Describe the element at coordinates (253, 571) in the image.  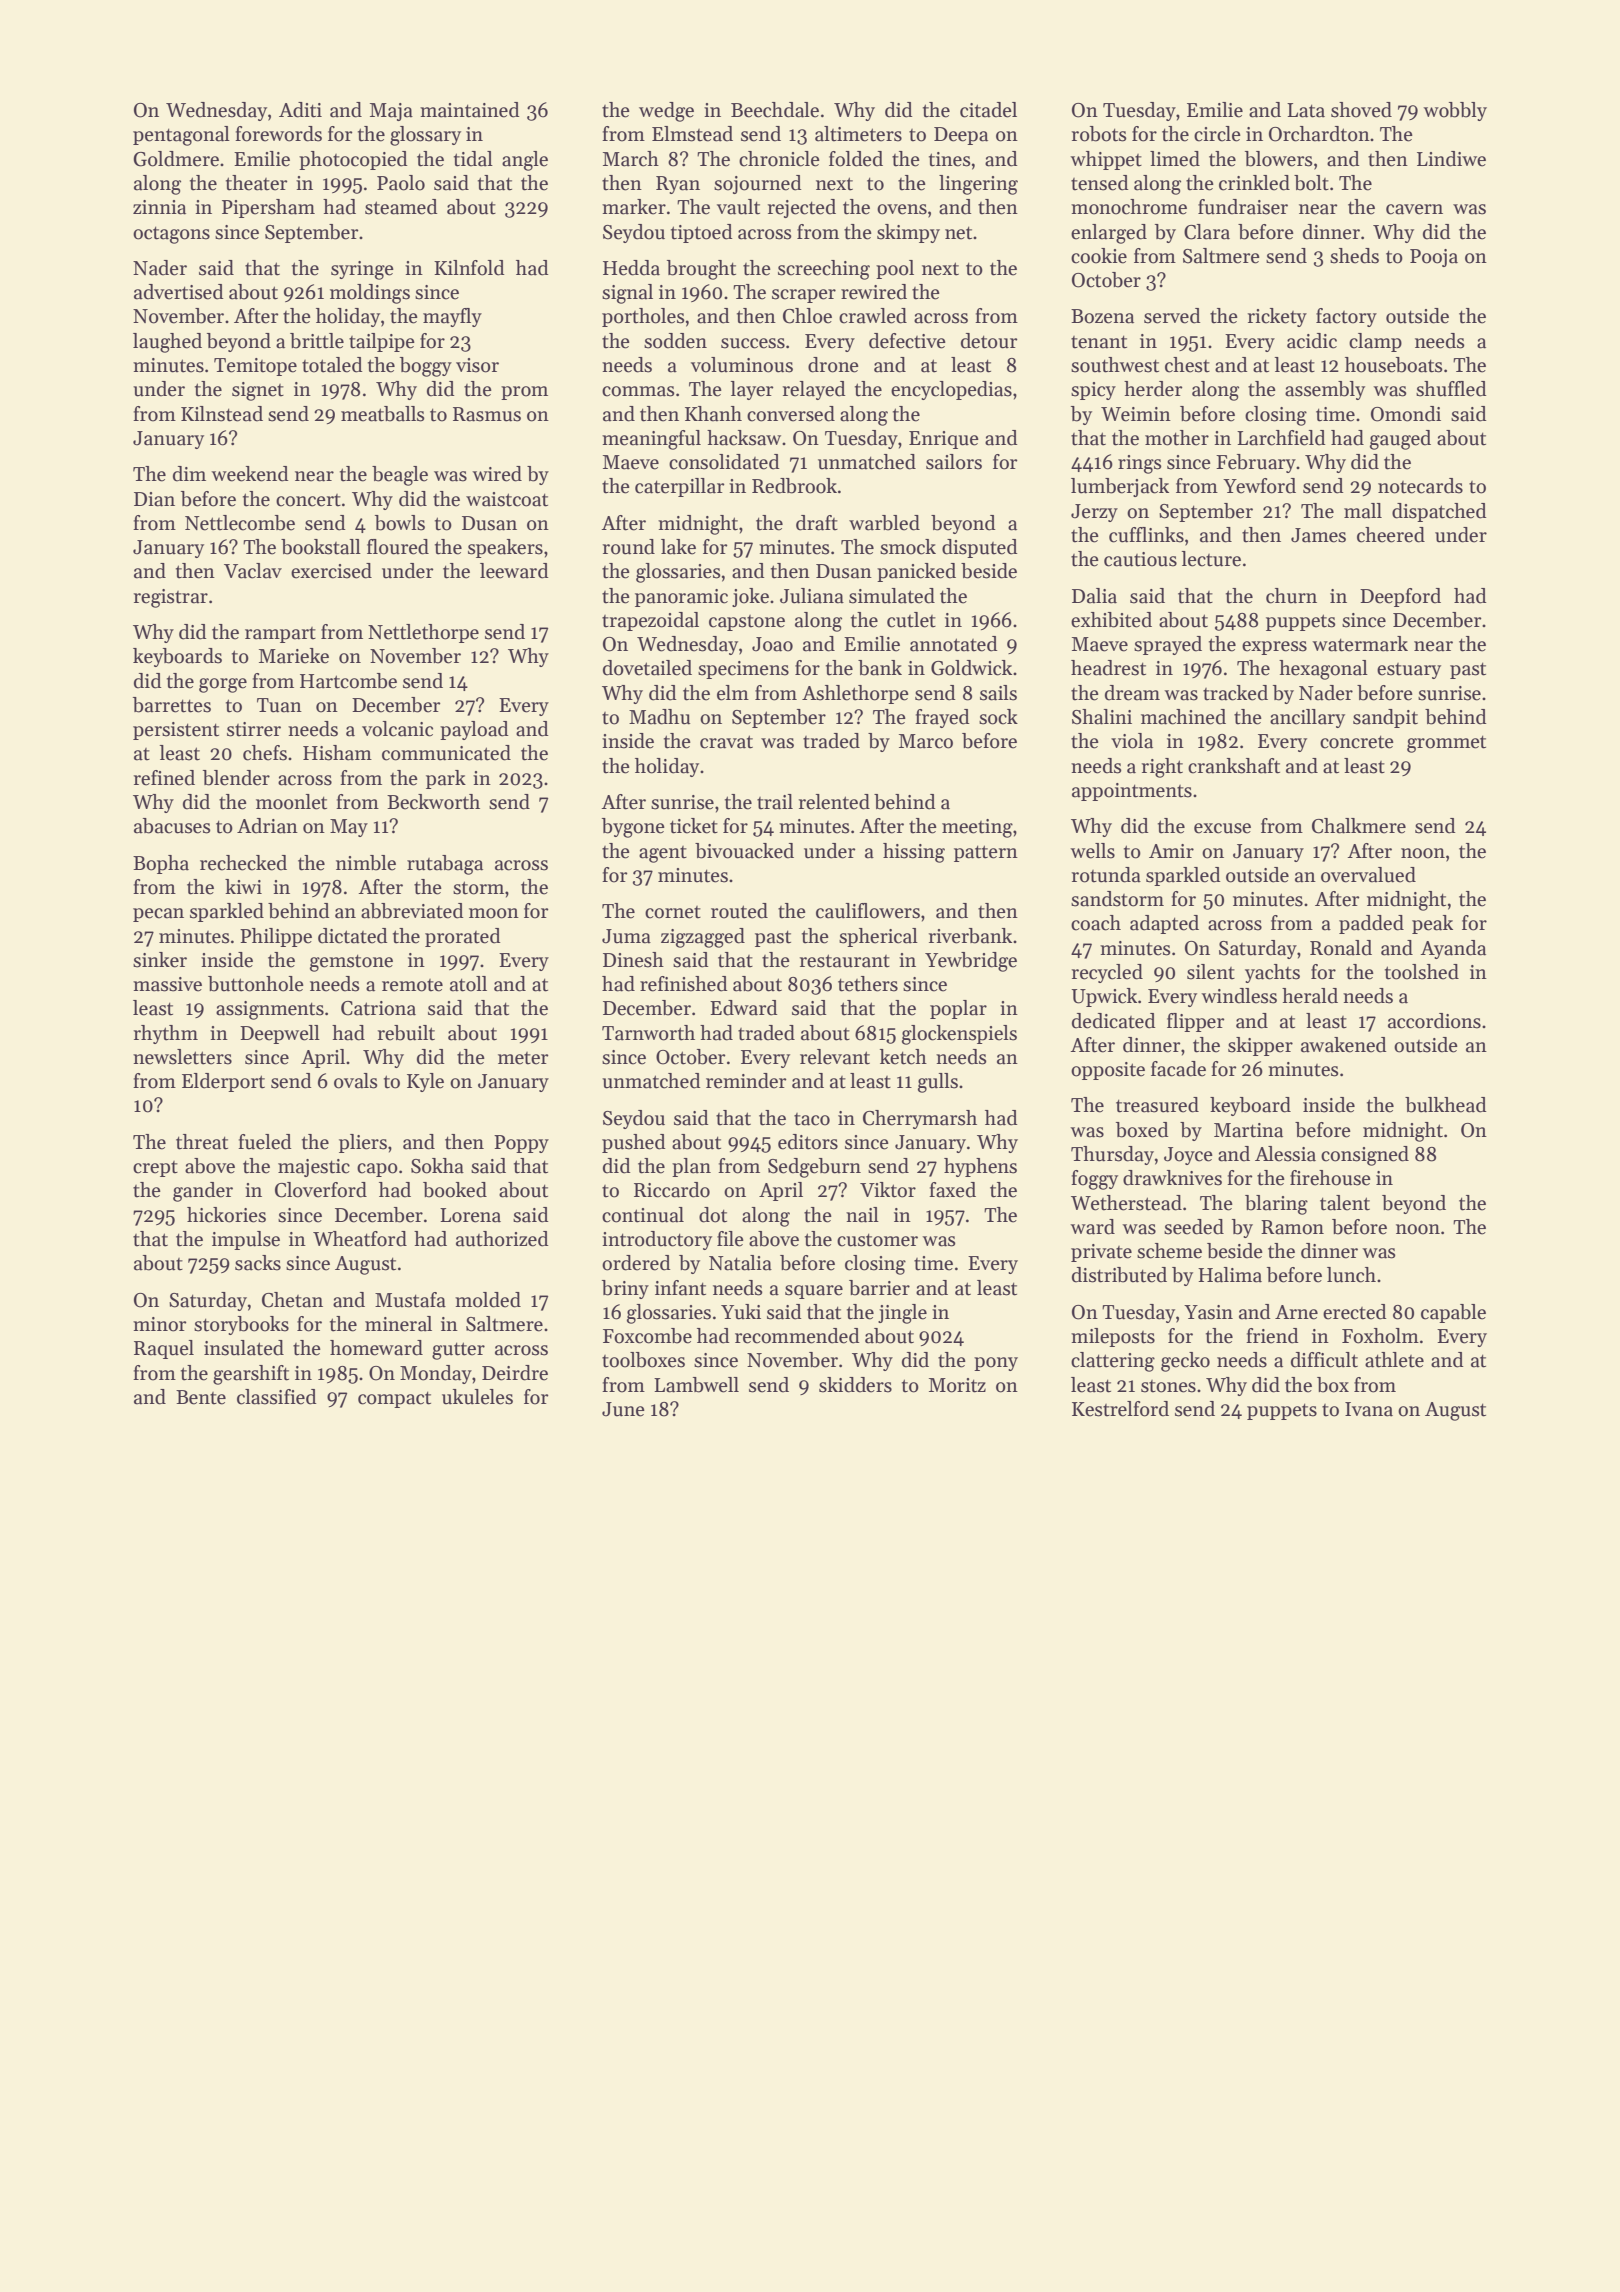
I see `Vaclav` at that location.
